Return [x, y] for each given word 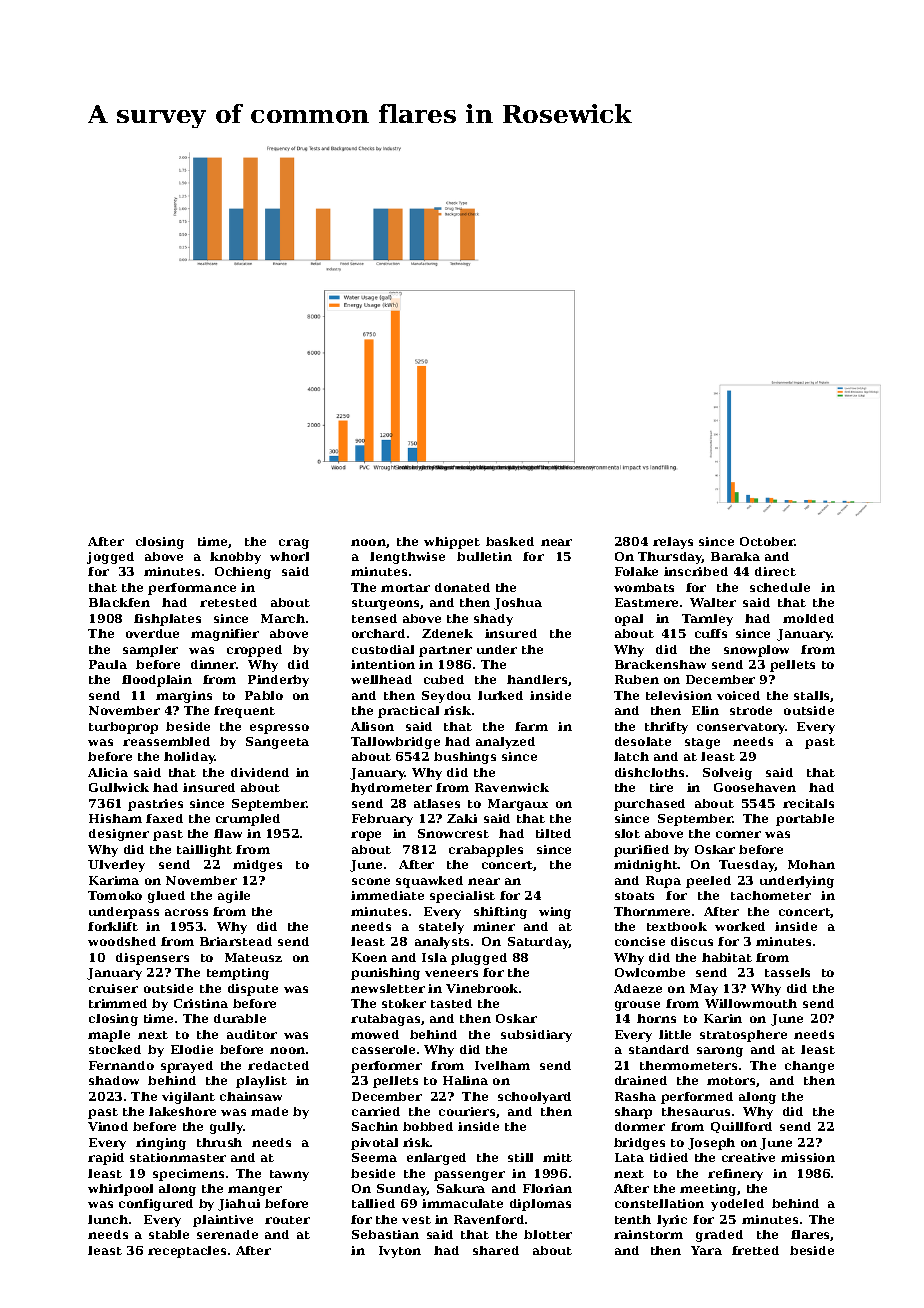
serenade [227, 1234]
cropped [254, 651]
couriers [467, 1111]
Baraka [735, 556]
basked [510, 541]
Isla [434, 957]
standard [659, 1049]
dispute [253, 990]
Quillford [741, 1127]
